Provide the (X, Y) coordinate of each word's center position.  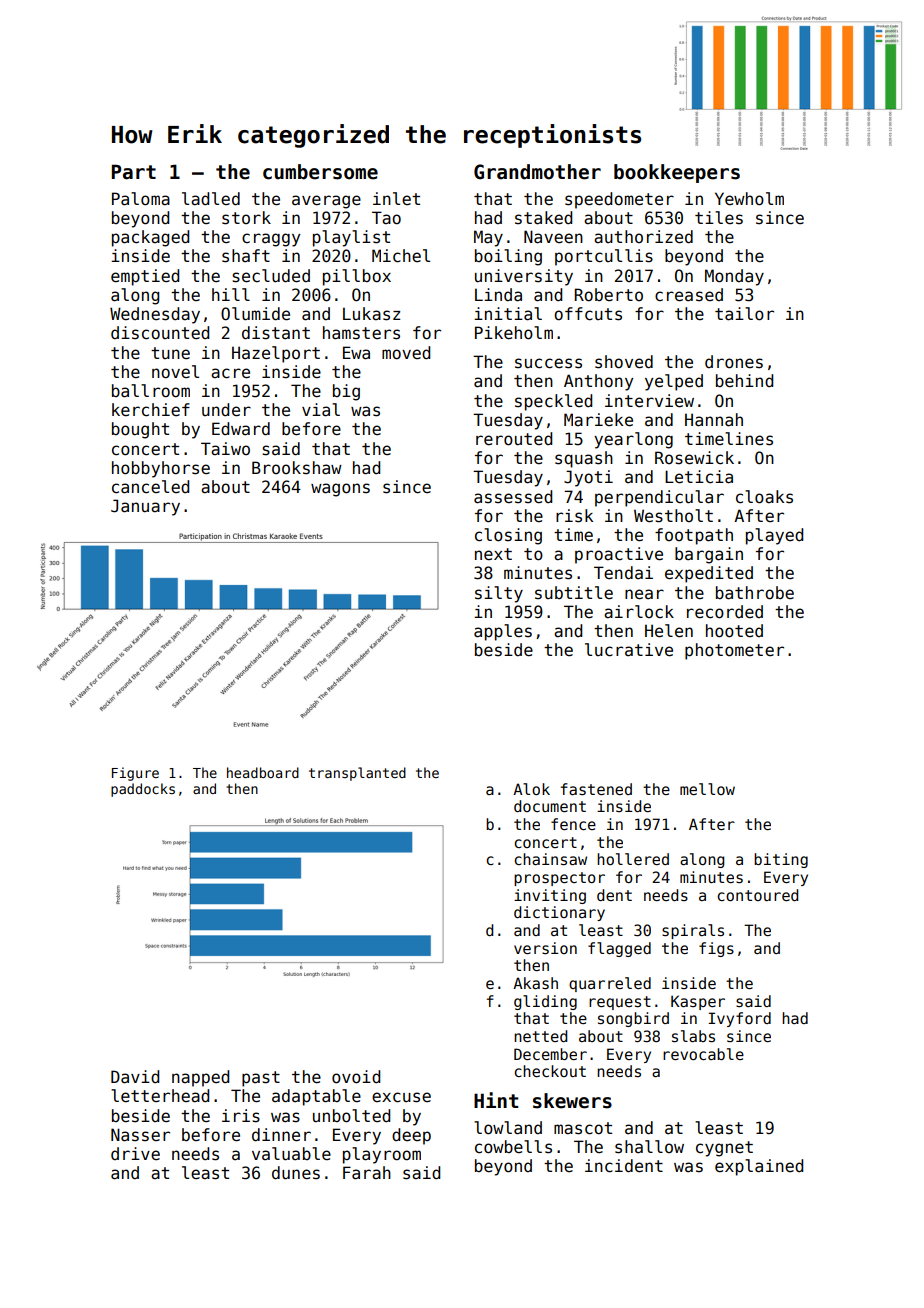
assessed (513, 497)
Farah (367, 1173)
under (226, 410)
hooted (734, 631)
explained (759, 1167)
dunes (296, 1173)
